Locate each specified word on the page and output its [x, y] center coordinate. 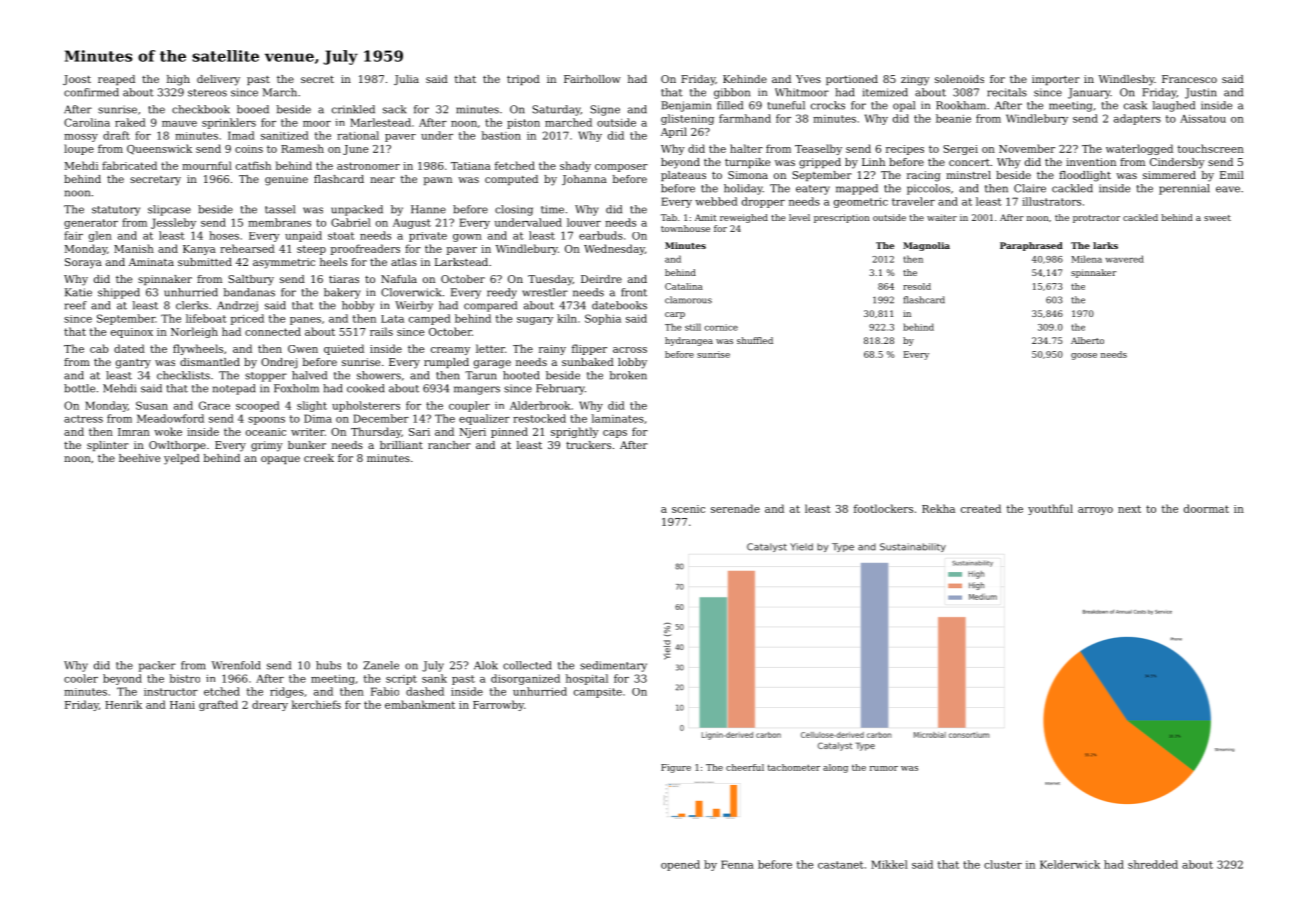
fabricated [129, 165]
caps [615, 434]
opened [680, 865]
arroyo [1095, 511]
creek [319, 458]
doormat [1206, 508]
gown [467, 238]
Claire [1030, 188]
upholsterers [366, 406]
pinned [509, 432]
